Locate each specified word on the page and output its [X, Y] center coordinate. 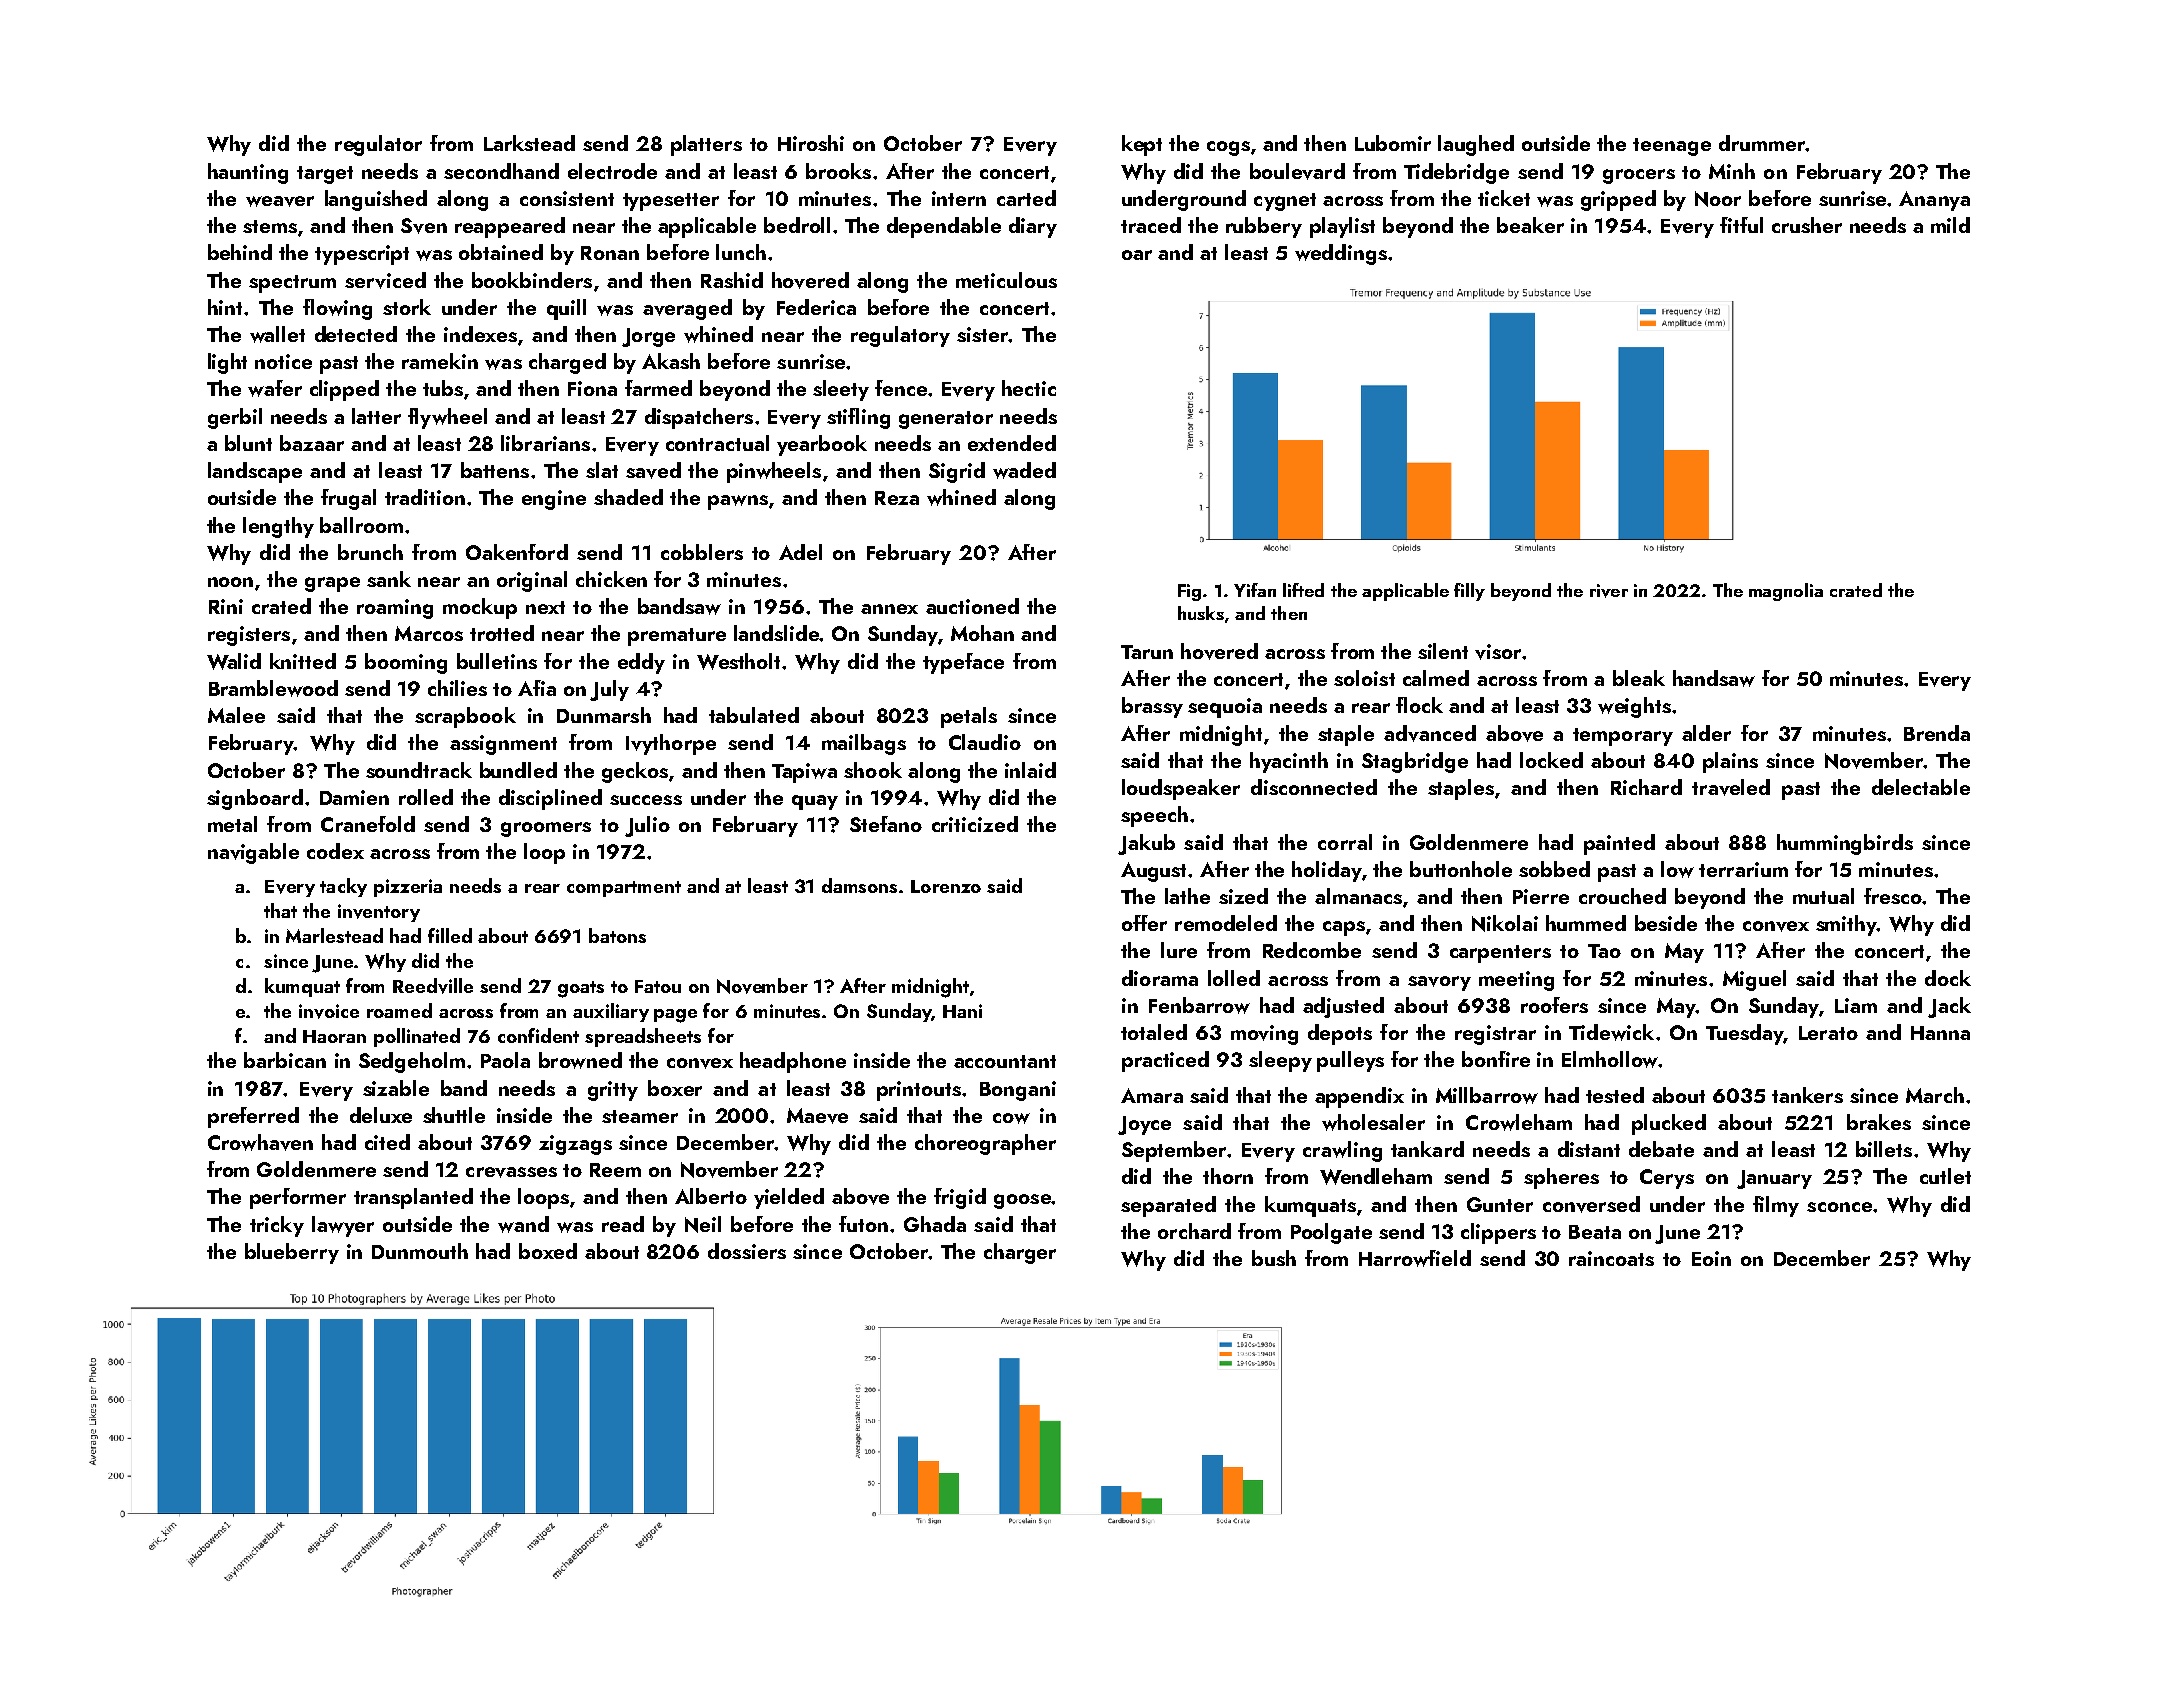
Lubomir [1393, 143]
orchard [1194, 1231]
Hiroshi [811, 143]
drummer [1762, 143]
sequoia [1225, 708]
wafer [275, 388]
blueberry [292, 1253]
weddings [1341, 254]
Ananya [1934, 201]
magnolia [1786, 592]
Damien [354, 797]
